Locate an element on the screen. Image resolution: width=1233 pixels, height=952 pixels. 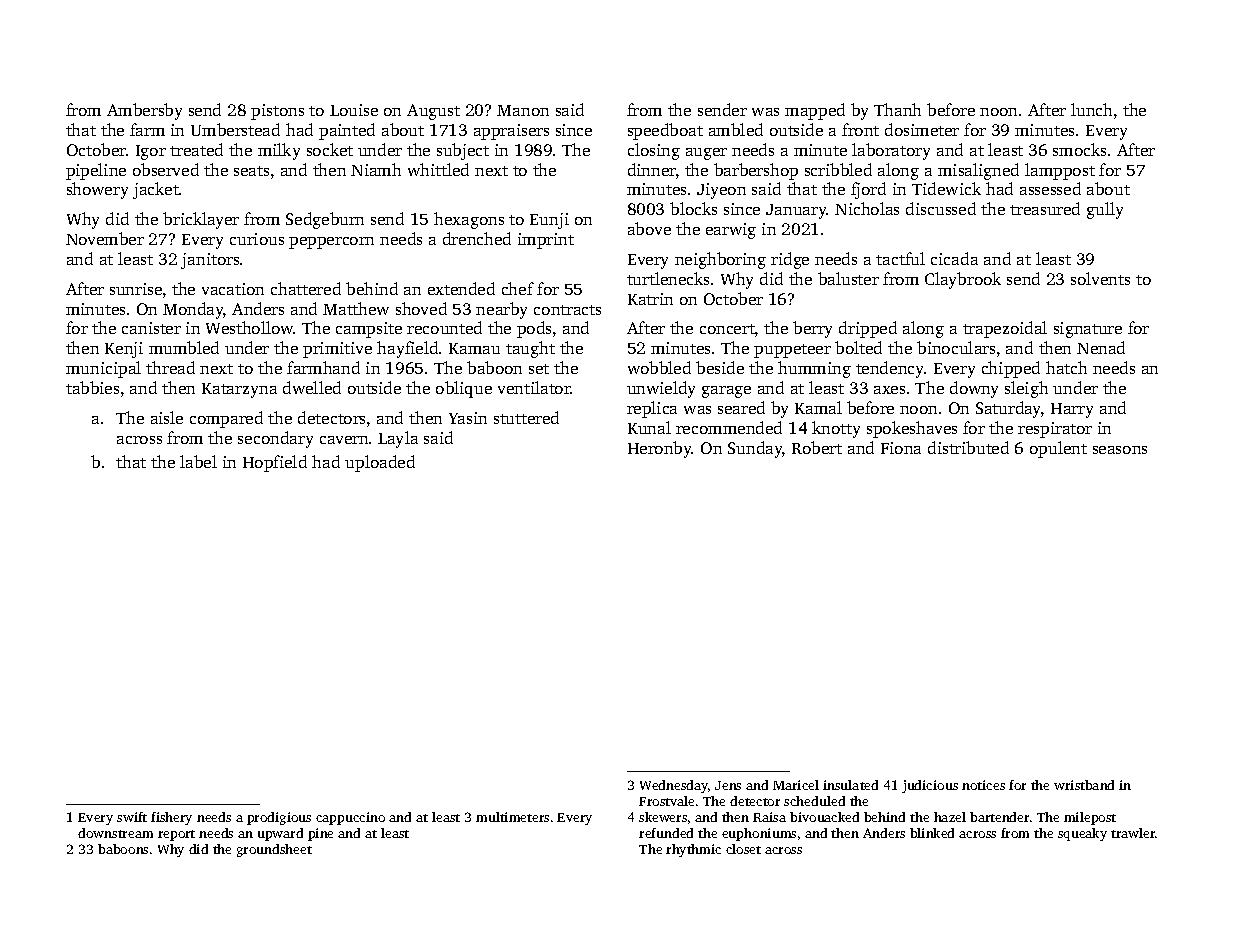
seats is located at coordinates (251, 171).
